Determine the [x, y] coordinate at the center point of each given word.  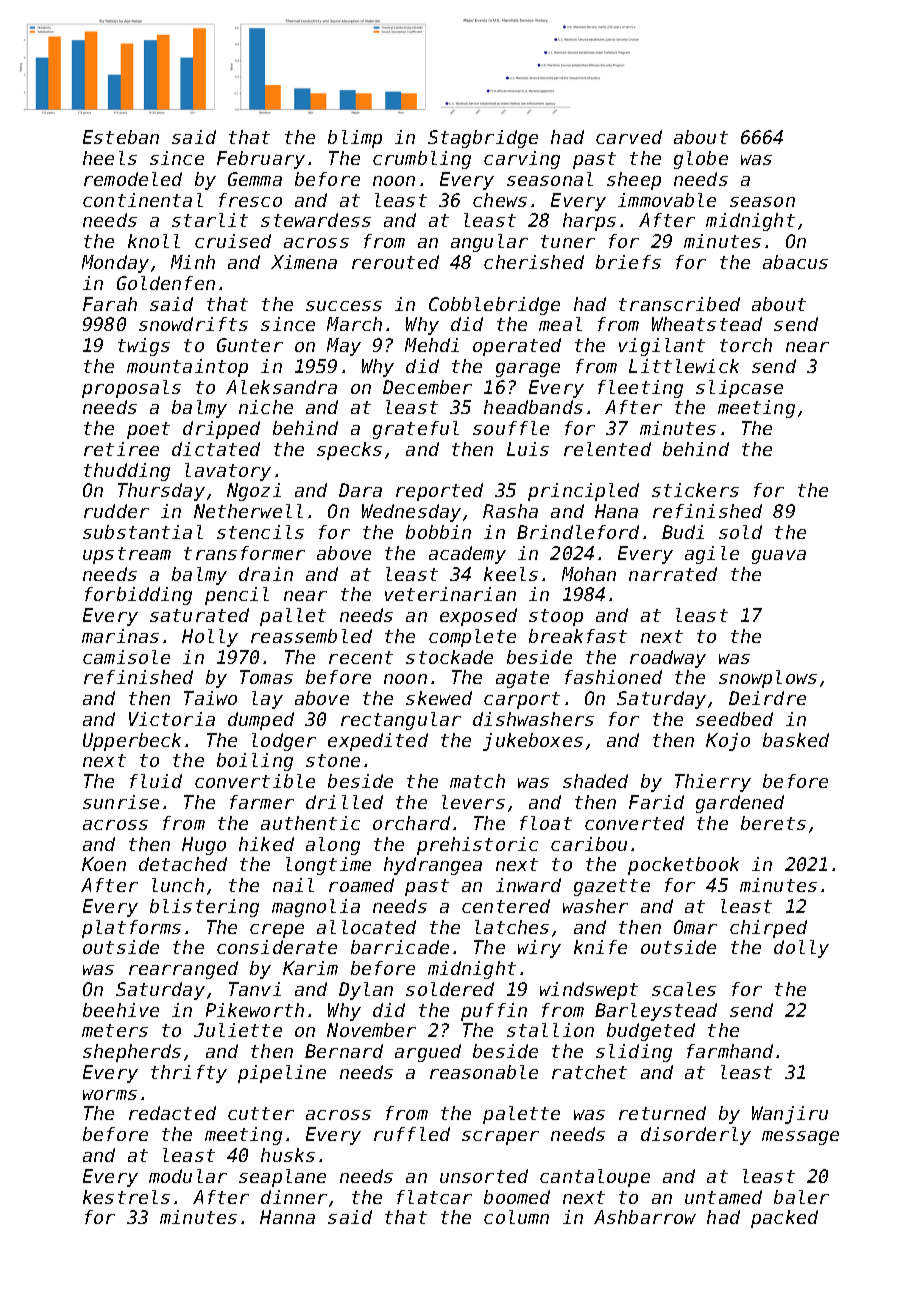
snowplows [768, 679]
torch [746, 345]
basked [796, 740]
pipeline [282, 1074]
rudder [116, 511]
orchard [411, 823]
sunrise [121, 802]
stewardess [316, 220]
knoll [154, 241]
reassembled [311, 636]
